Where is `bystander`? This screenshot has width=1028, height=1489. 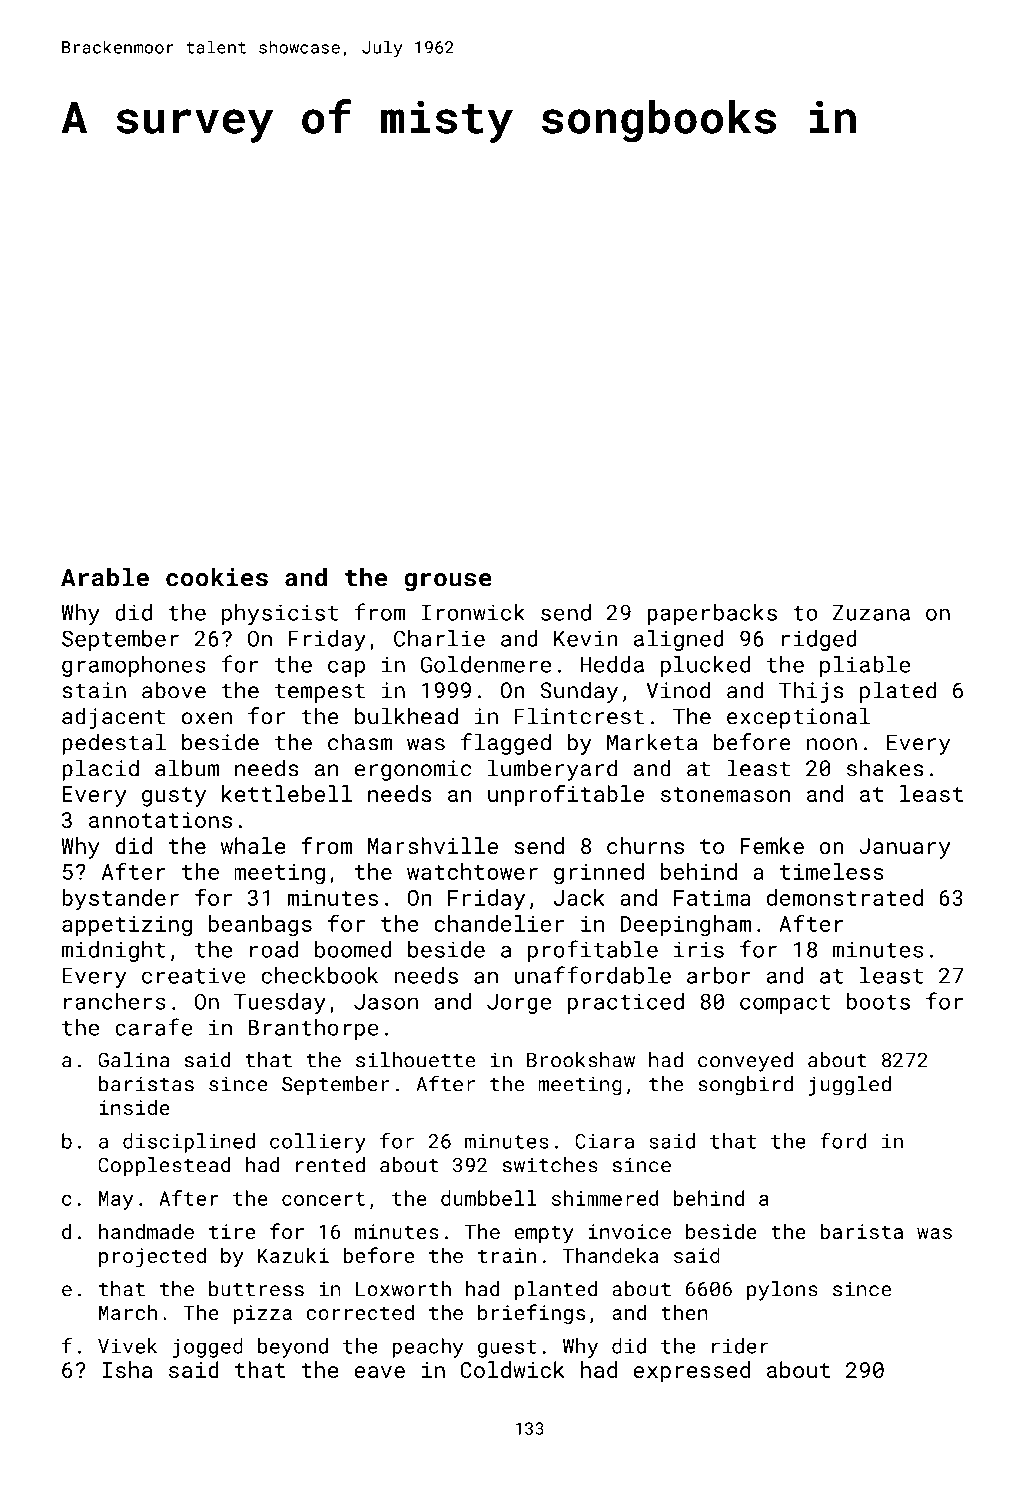 bystander is located at coordinates (120, 900).
